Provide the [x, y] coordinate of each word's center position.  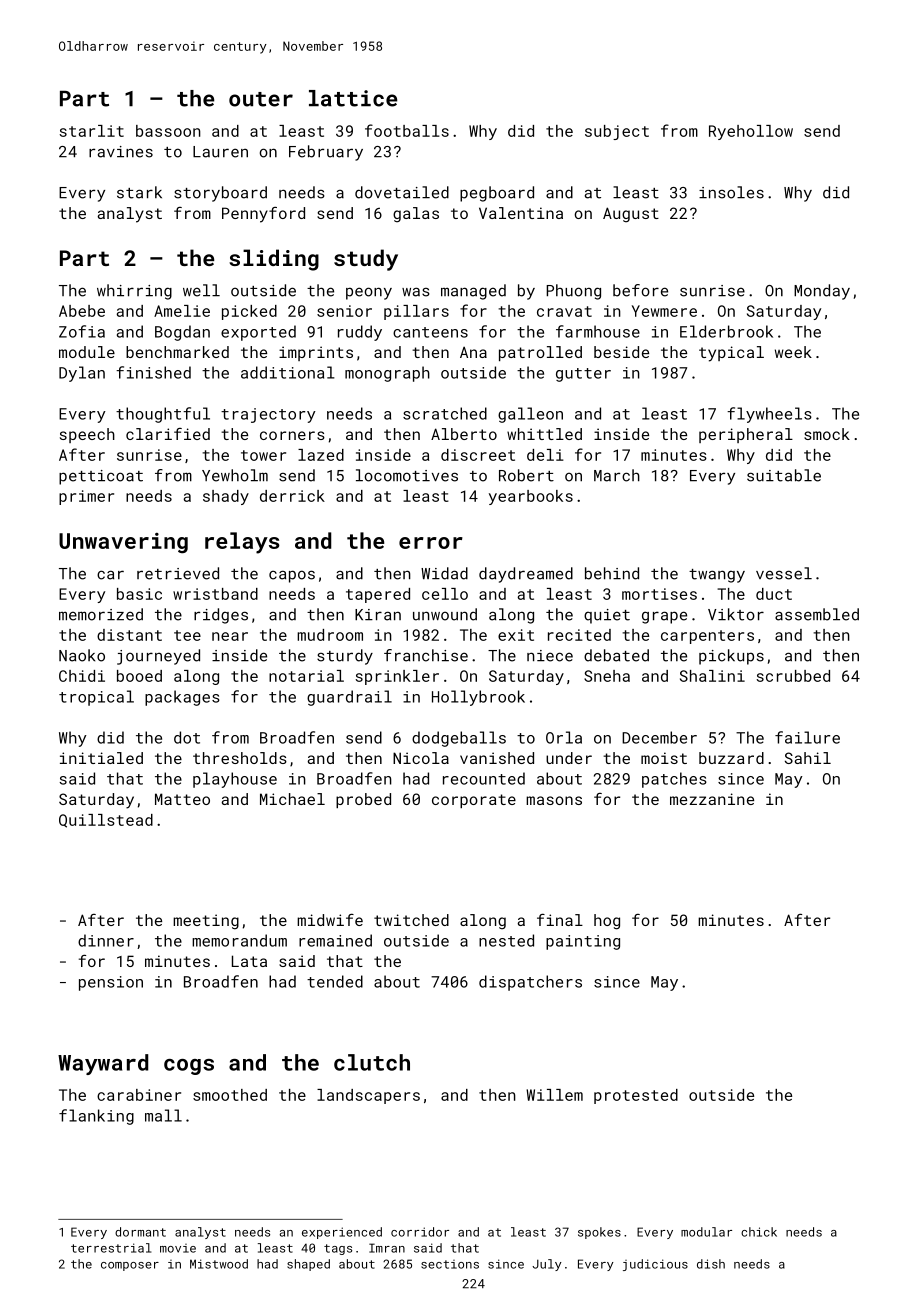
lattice [353, 98]
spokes [599, 1233]
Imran [387, 1248]
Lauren [220, 152]
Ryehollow [751, 132]
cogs [189, 1067]
